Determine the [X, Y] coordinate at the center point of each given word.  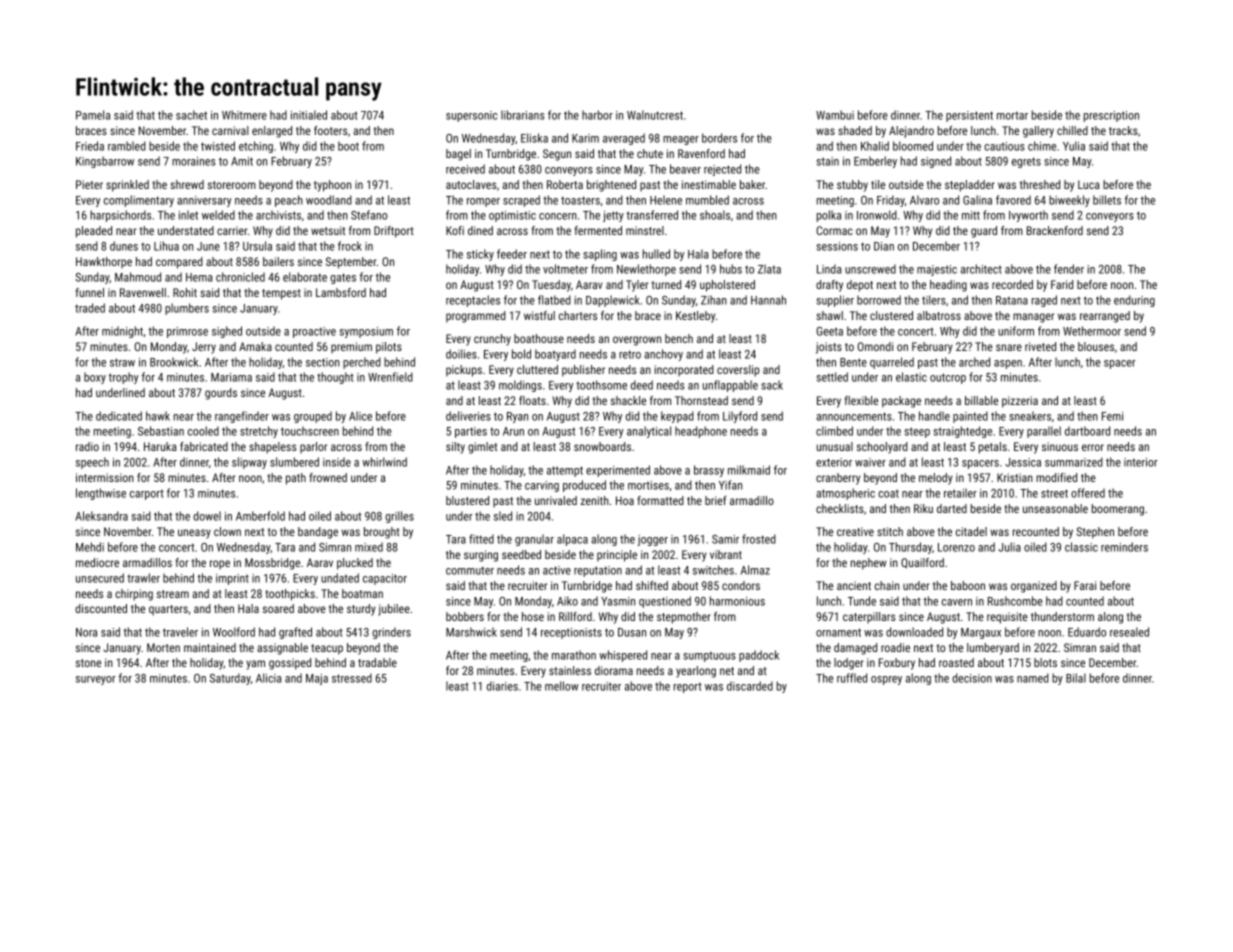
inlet [188, 215]
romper [483, 202]
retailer [960, 493]
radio [87, 446]
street [1054, 493]
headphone [701, 432]
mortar [1012, 115]
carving [542, 486]
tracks [1123, 130]
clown [227, 531]
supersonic [472, 116]
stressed [352, 678]
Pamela [93, 115]
